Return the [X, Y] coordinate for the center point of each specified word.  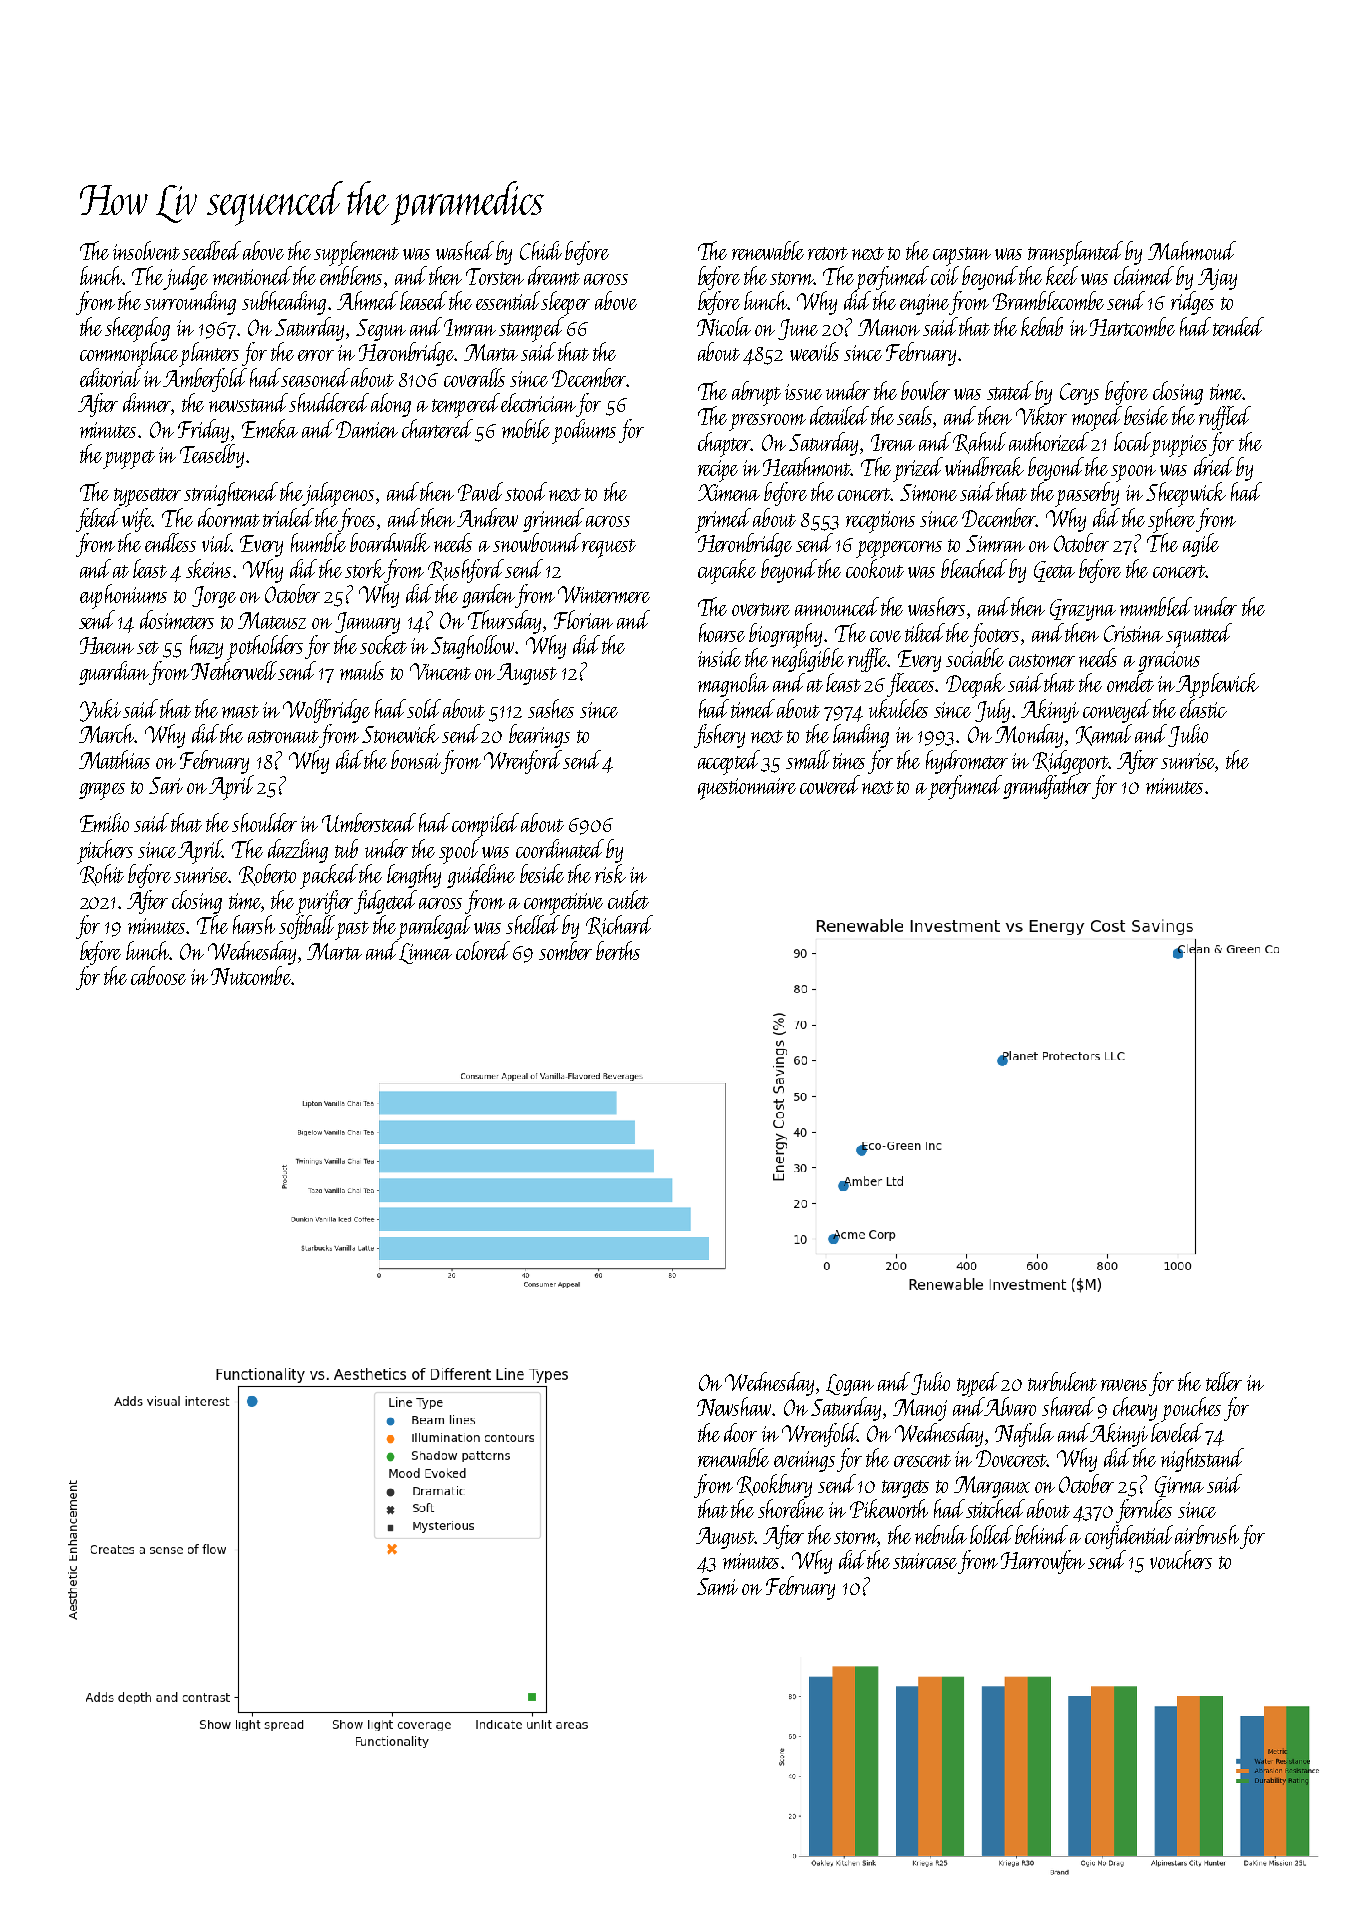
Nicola [724, 326]
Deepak [975, 685]
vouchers [1181, 1559]
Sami [717, 1586]
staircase [925, 1561]
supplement [356, 253]
